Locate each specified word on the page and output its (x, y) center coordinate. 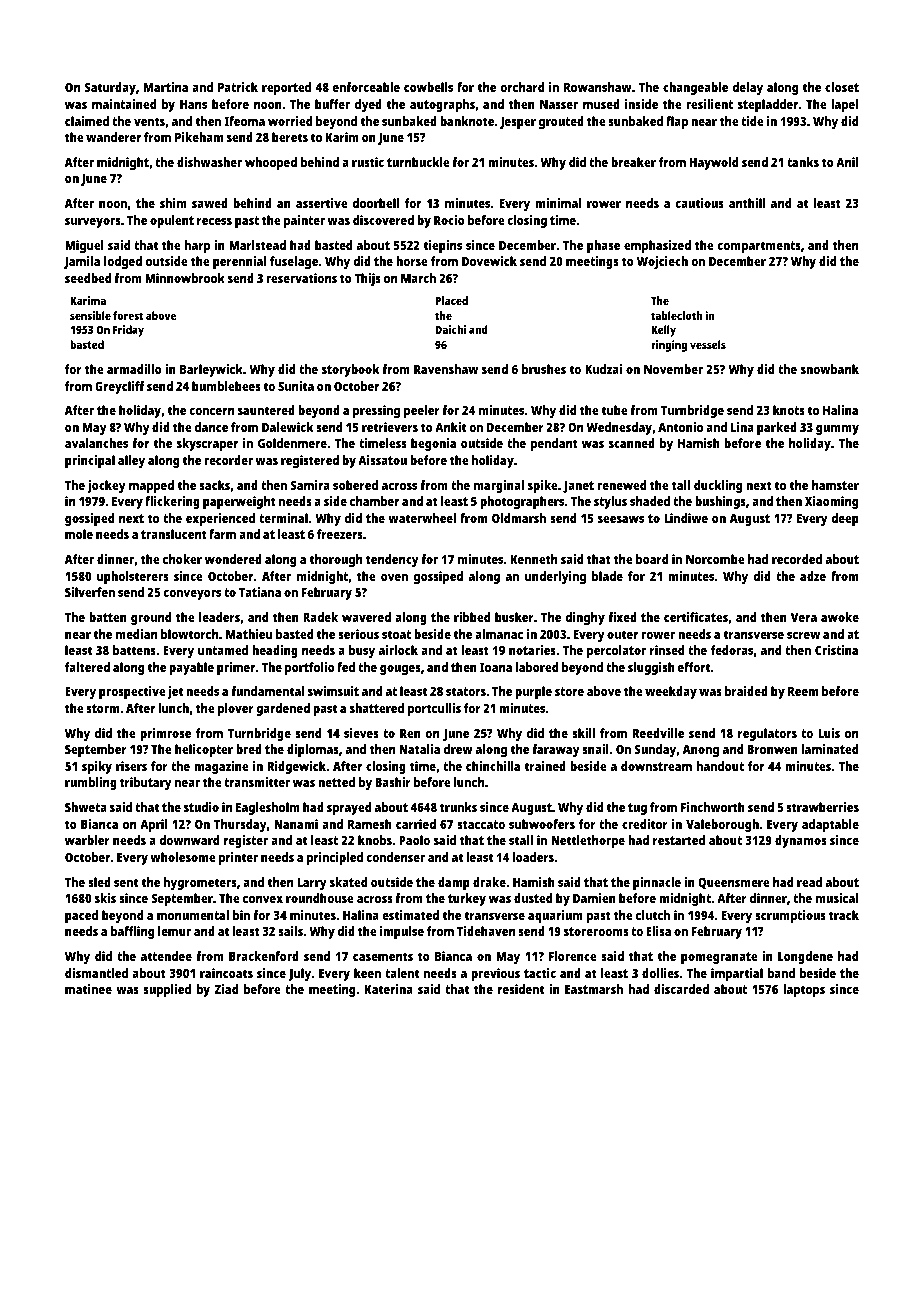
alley (131, 461)
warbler (87, 840)
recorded (797, 559)
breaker (633, 162)
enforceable (366, 87)
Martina (166, 87)
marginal (499, 486)
